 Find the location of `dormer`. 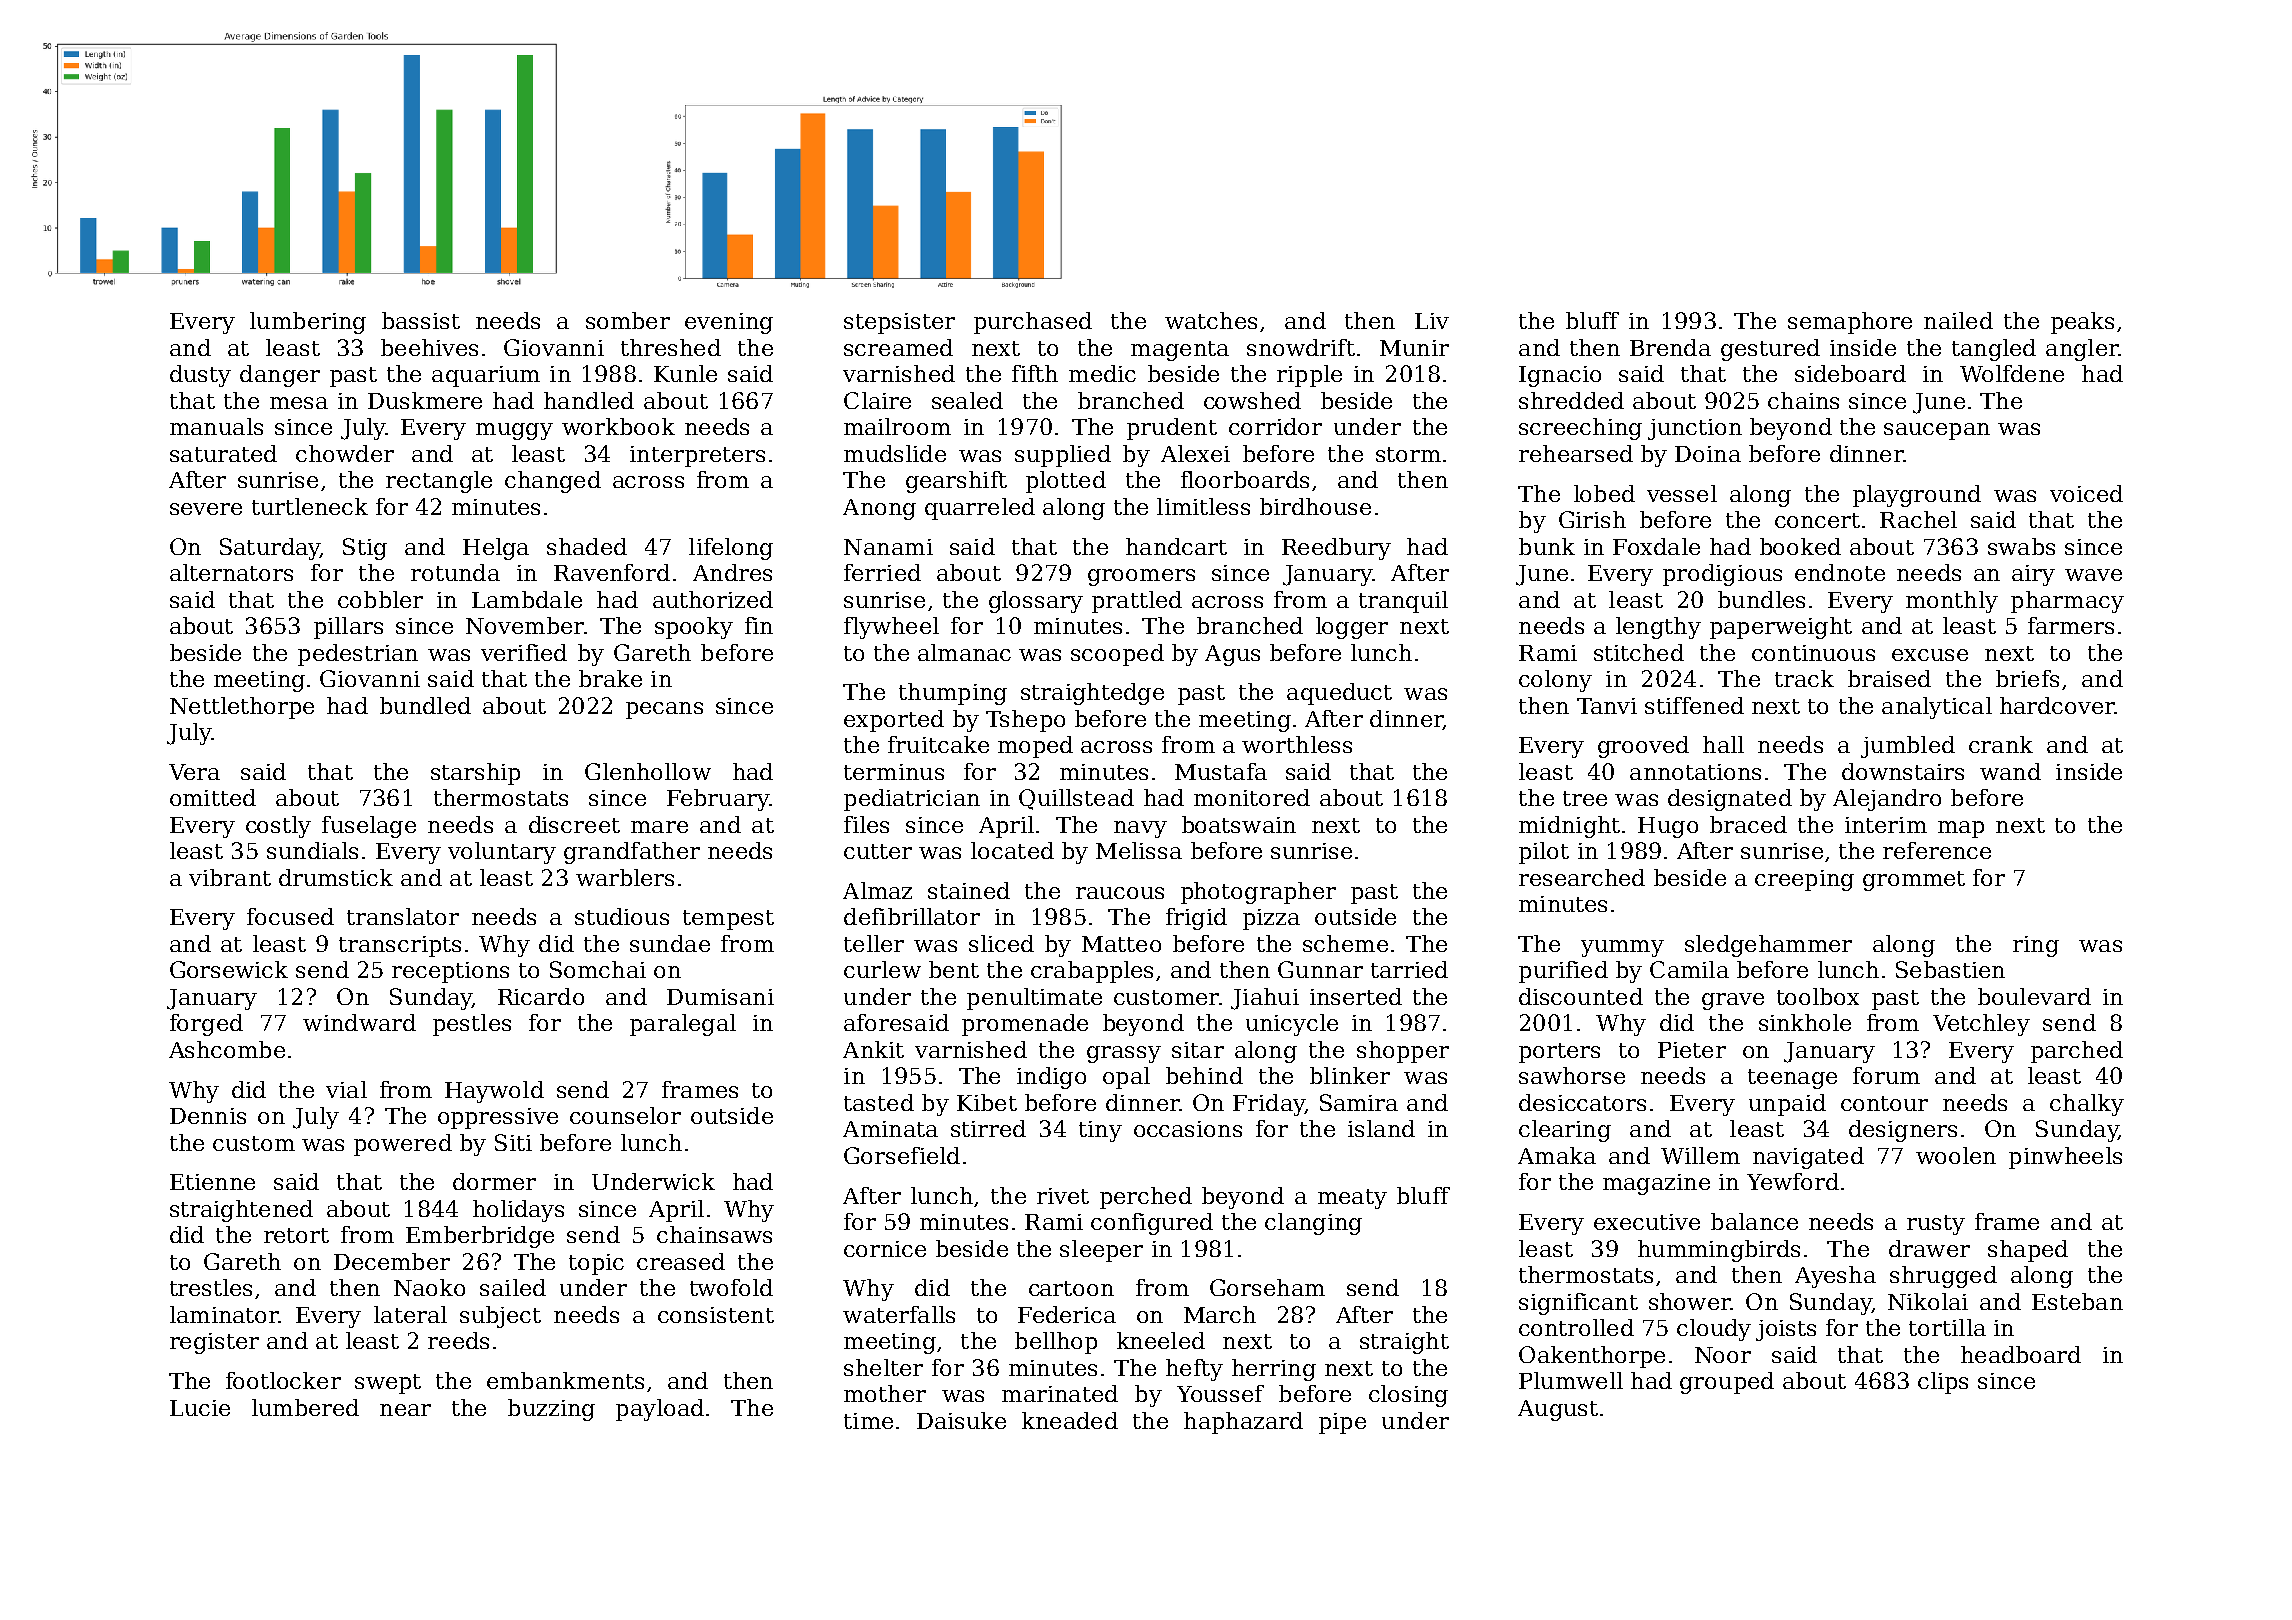

dormer is located at coordinates (494, 1181).
